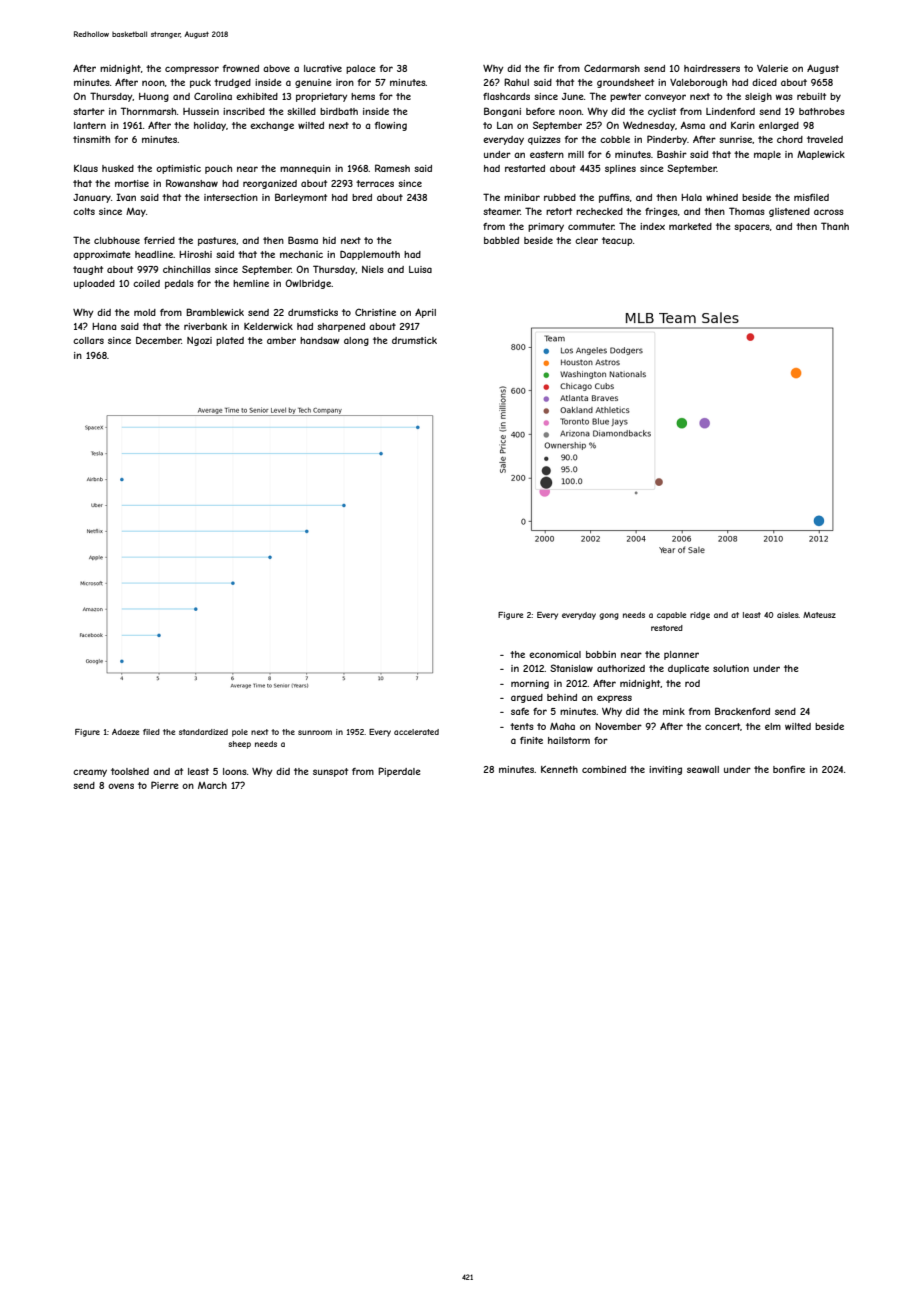  What do you see at coordinates (192, 70) in the page?
I see `compressor` at bounding box center [192, 70].
